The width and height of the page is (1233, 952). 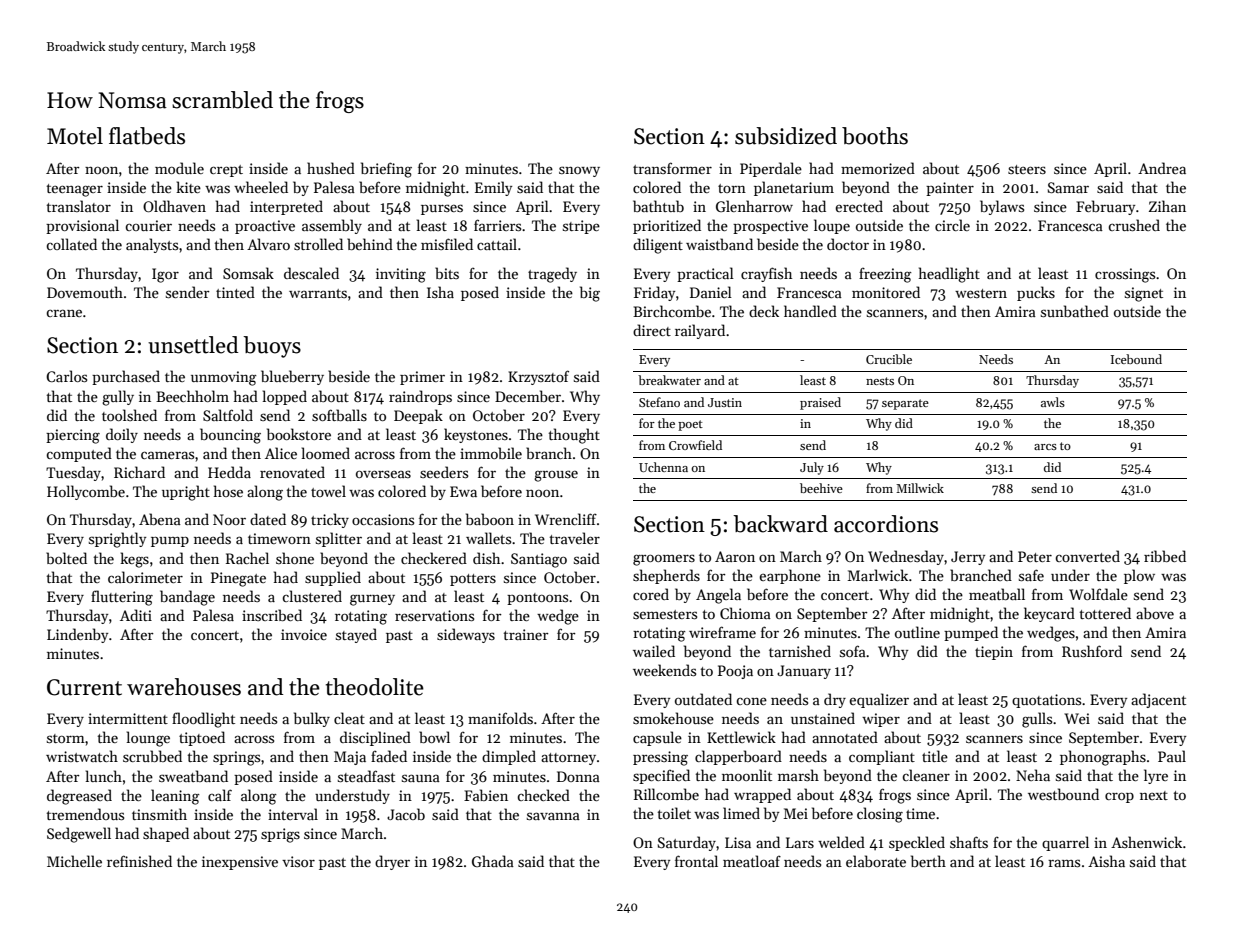 I want to click on bolted, so click(x=66, y=558).
